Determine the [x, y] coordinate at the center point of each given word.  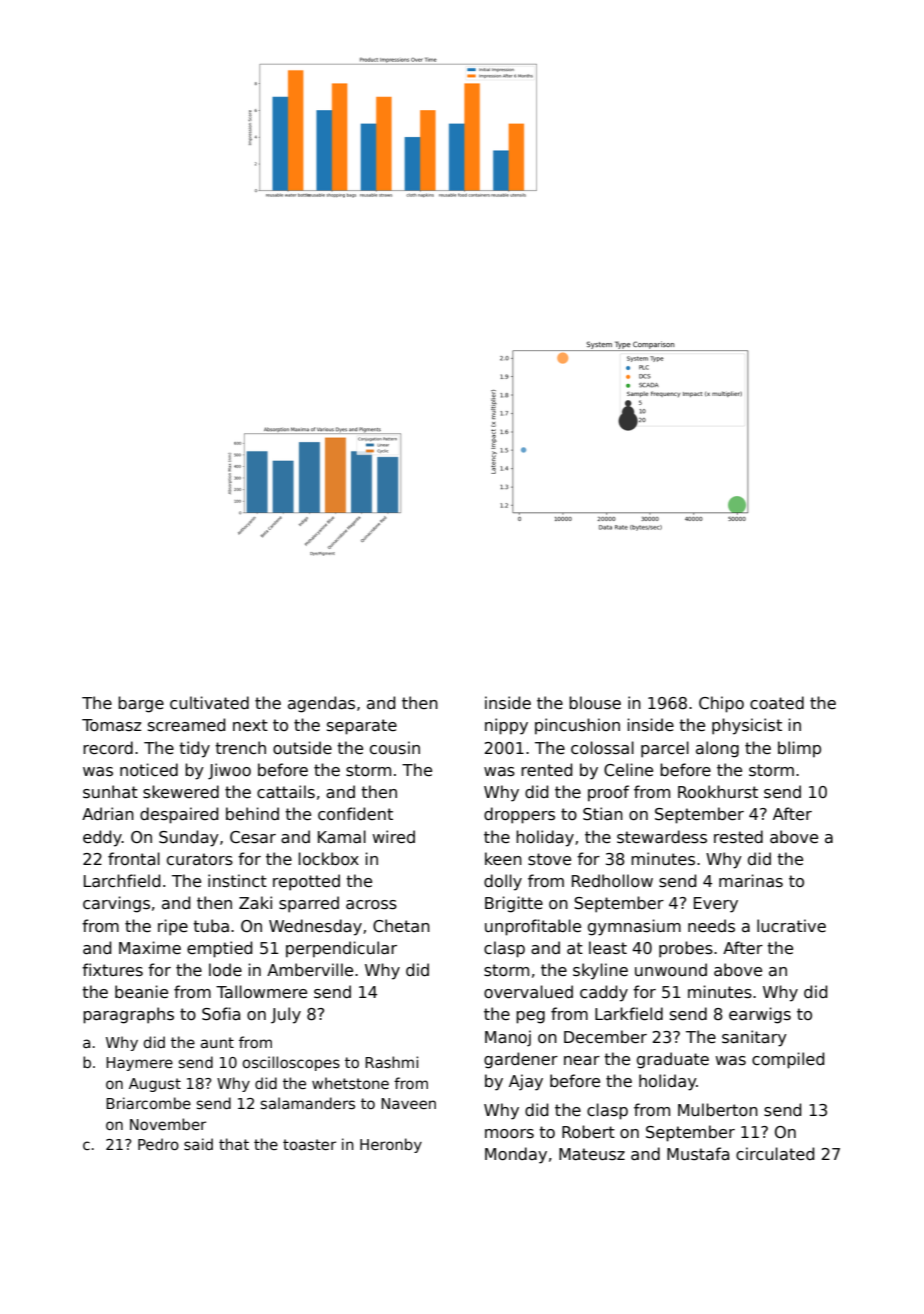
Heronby [391, 1145]
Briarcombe [148, 1103]
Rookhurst [718, 792]
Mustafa [698, 1154]
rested [738, 836]
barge [141, 704]
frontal [134, 859]
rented [546, 769]
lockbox [329, 858]
